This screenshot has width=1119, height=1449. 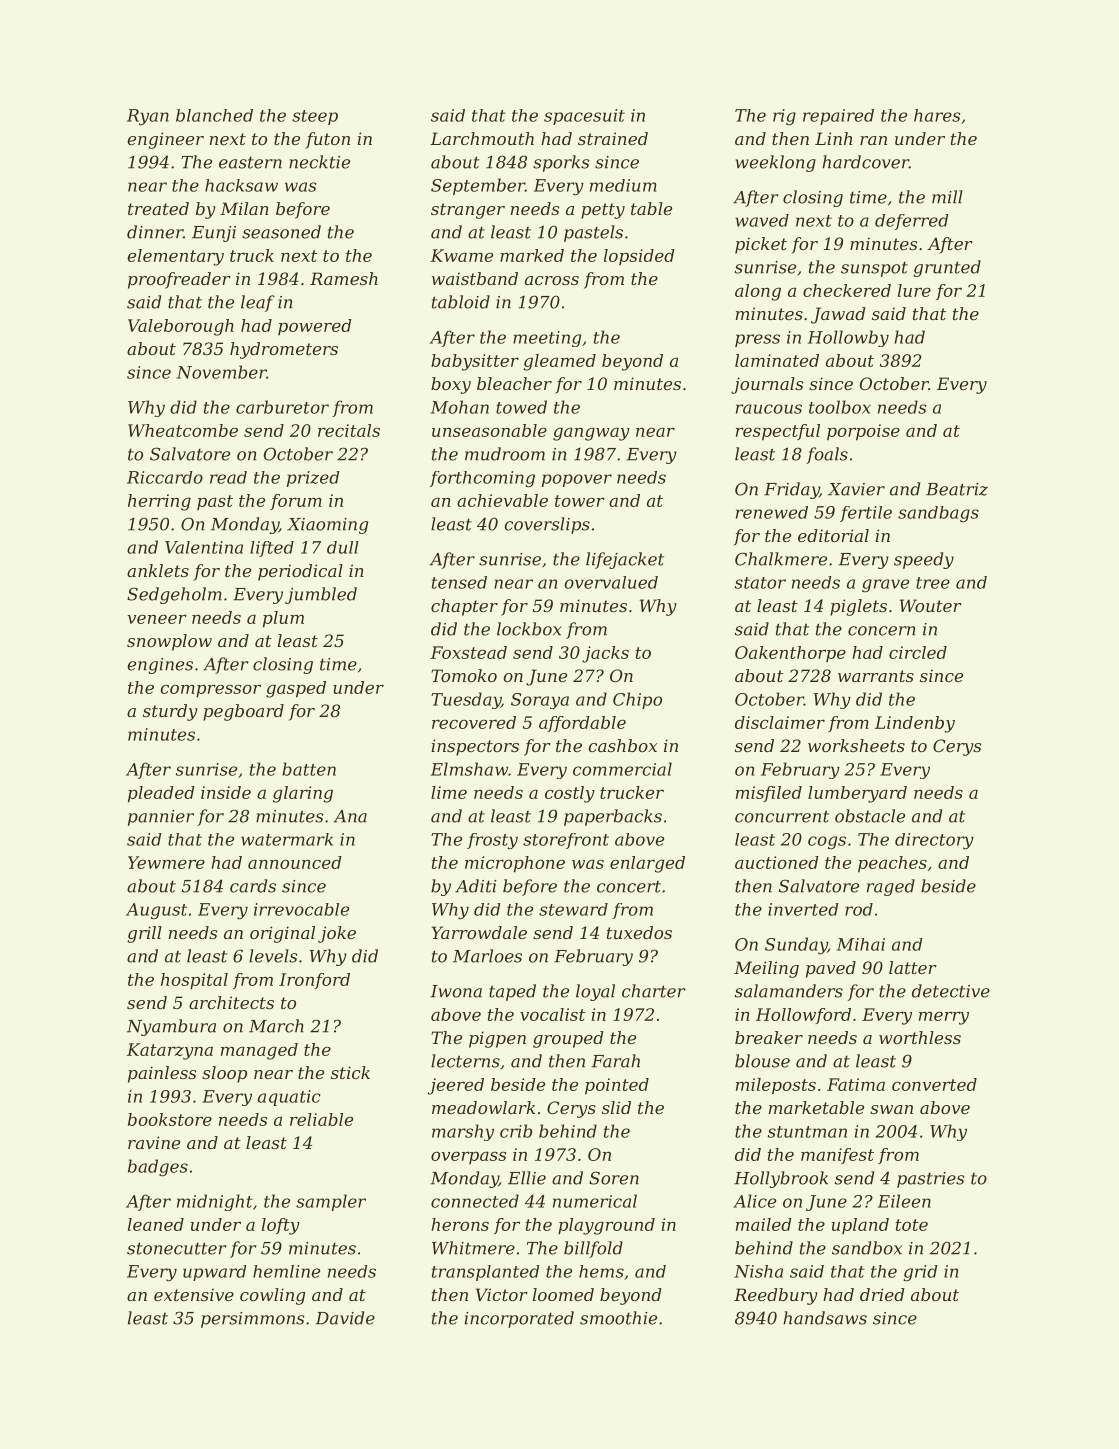 What do you see at coordinates (349, 430) in the screenshot?
I see `recitals` at bounding box center [349, 430].
